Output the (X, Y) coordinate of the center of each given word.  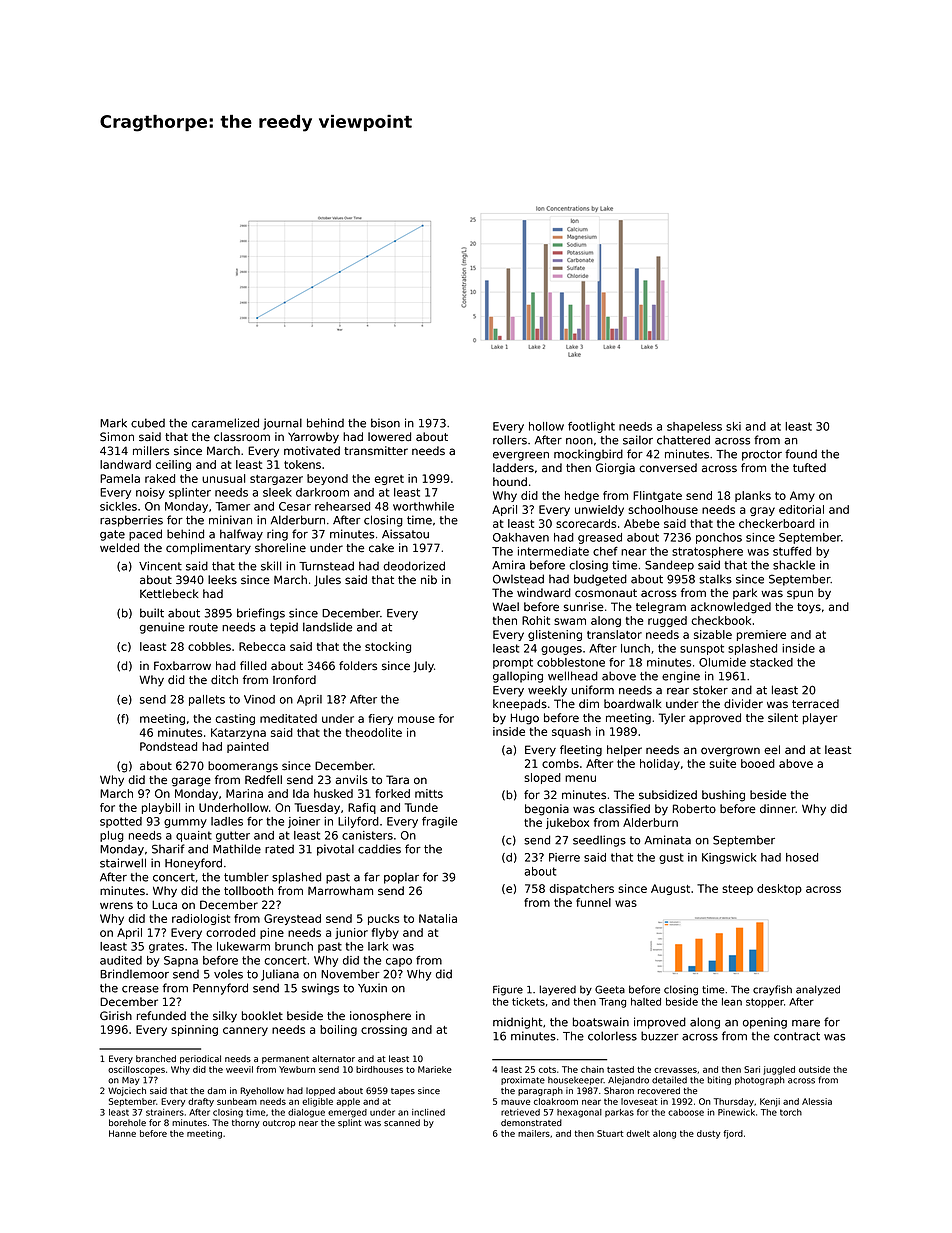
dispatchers (581, 889)
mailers (534, 1133)
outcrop (279, 1124)
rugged (667, 621)
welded (119, 548)
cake (381, 548)
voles (228, 974)
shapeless (694, 427)
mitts (429, 793)
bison (385, 423)
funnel (593, 902)
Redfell (263, 780)
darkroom (322, 492)
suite (723, 763)
